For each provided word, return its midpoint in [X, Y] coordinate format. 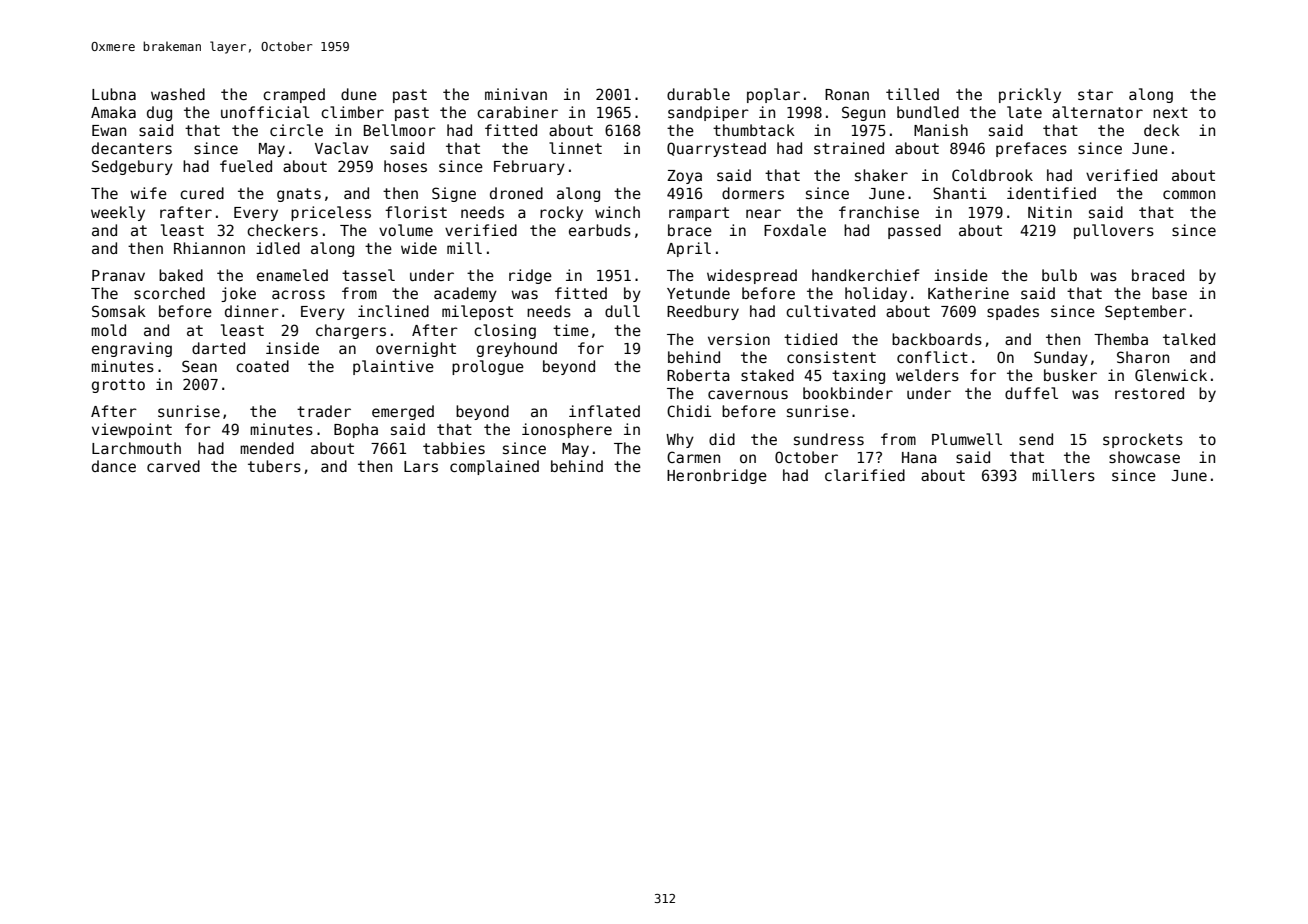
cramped [294, 95]
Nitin [1050, 212]
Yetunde [698, 293]
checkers [282, 230]
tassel [368, 275]
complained [494, 467]
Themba [1121, 339]
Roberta [698, 375]
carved [173, 466]
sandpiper [708, 113]
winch [617, 212]
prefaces [1031, 149]
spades [1013, 312]
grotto [118, 386]
